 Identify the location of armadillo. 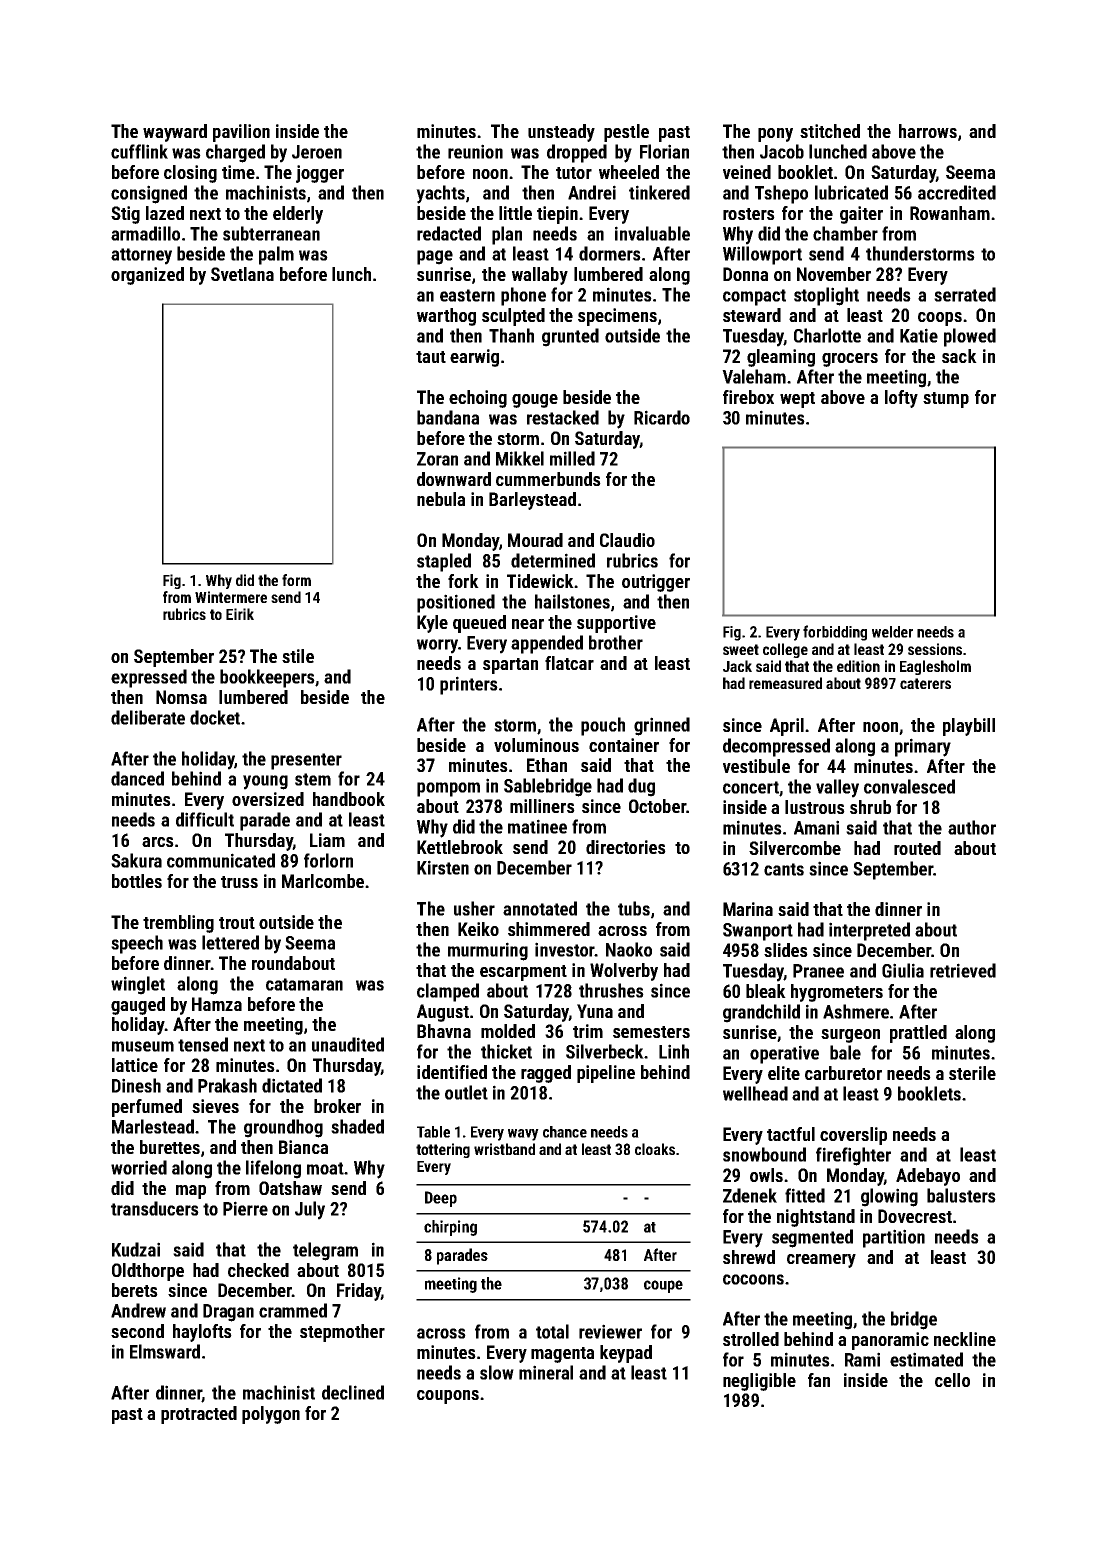
(145, 233).
